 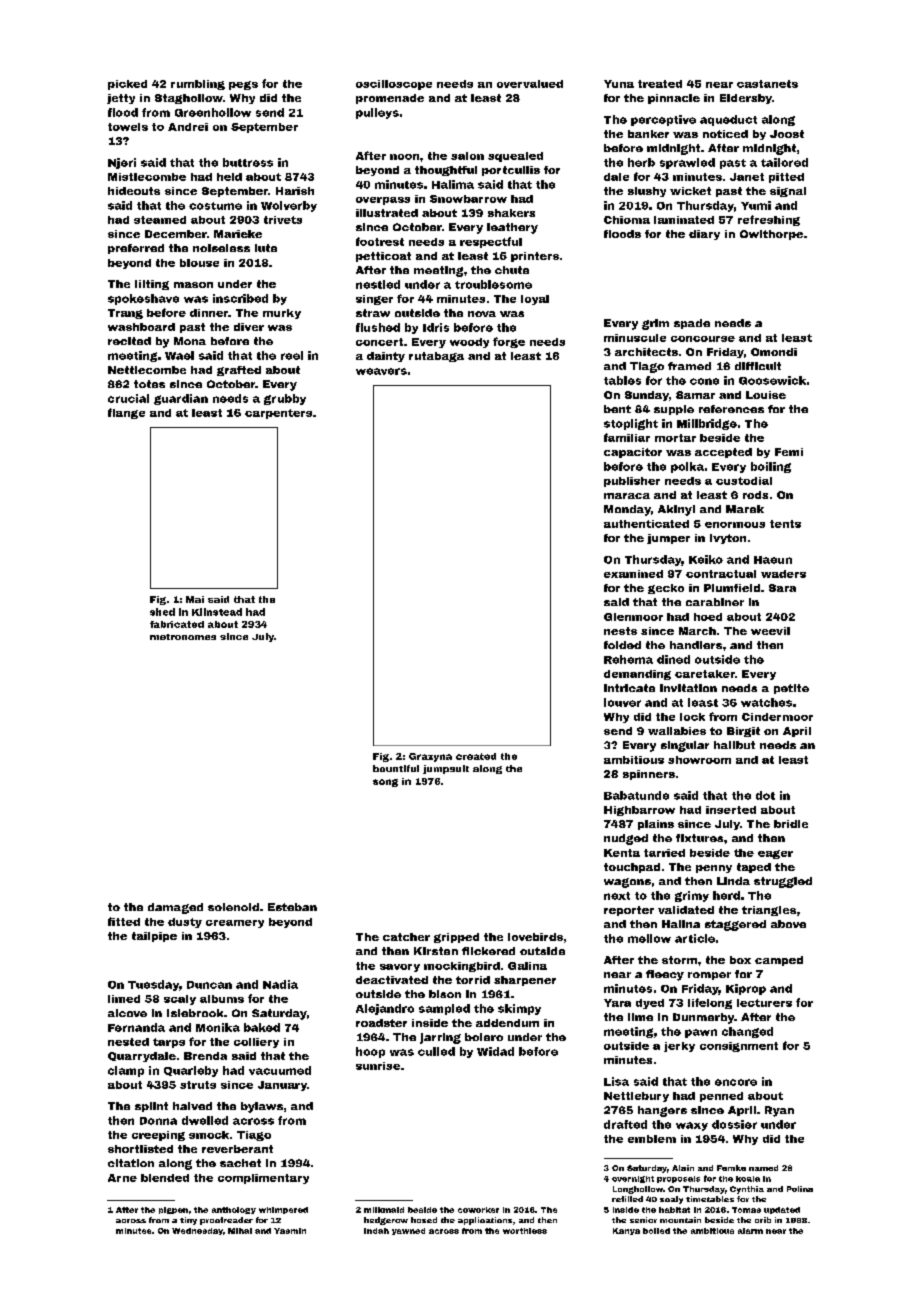 What do you see at coordinates (127, 1013) in the image?
I see `alcove` at bounding box center [127, 1013].
